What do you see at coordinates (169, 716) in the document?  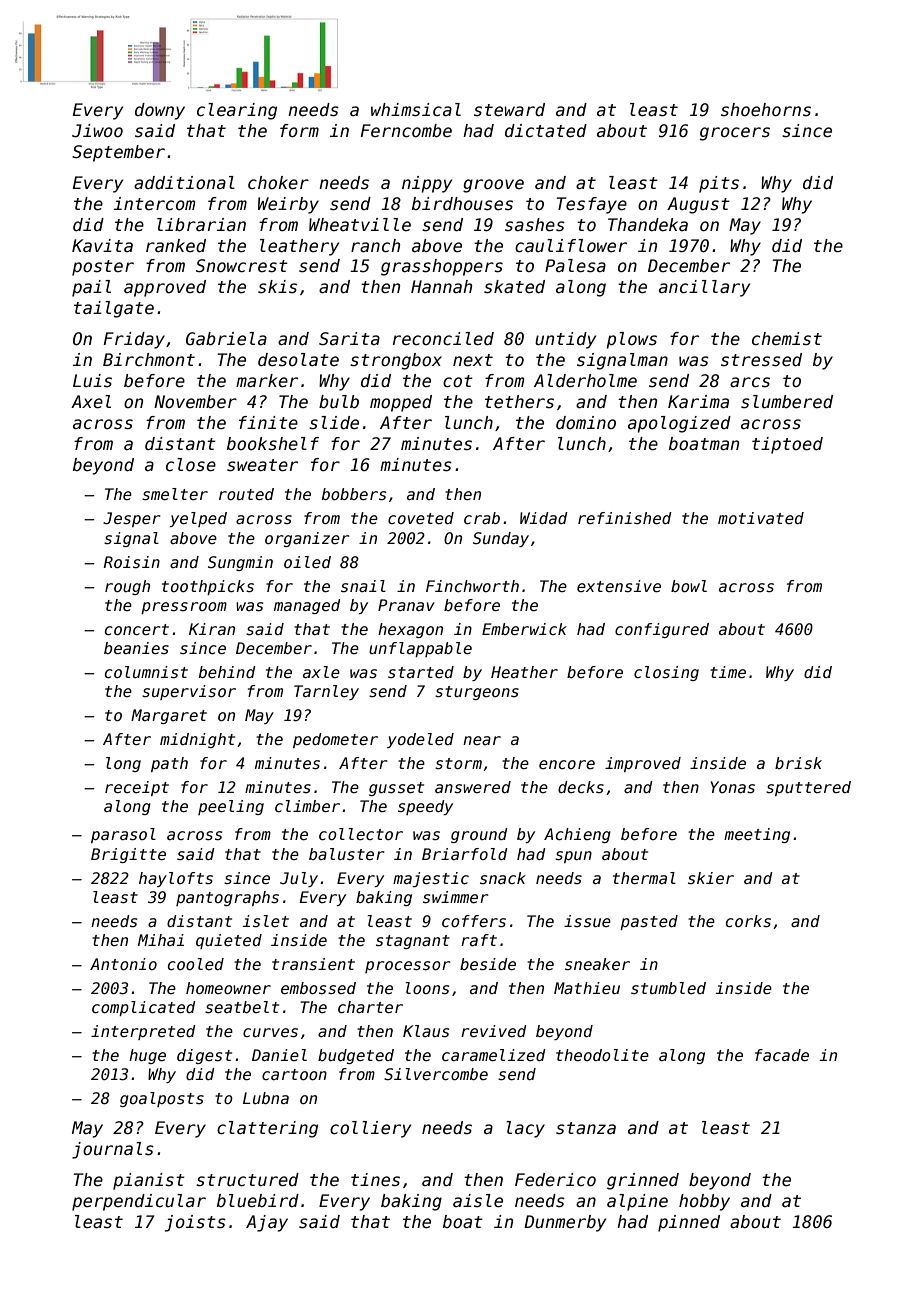 I see `Margaret` at bounding box center [169, 716].
